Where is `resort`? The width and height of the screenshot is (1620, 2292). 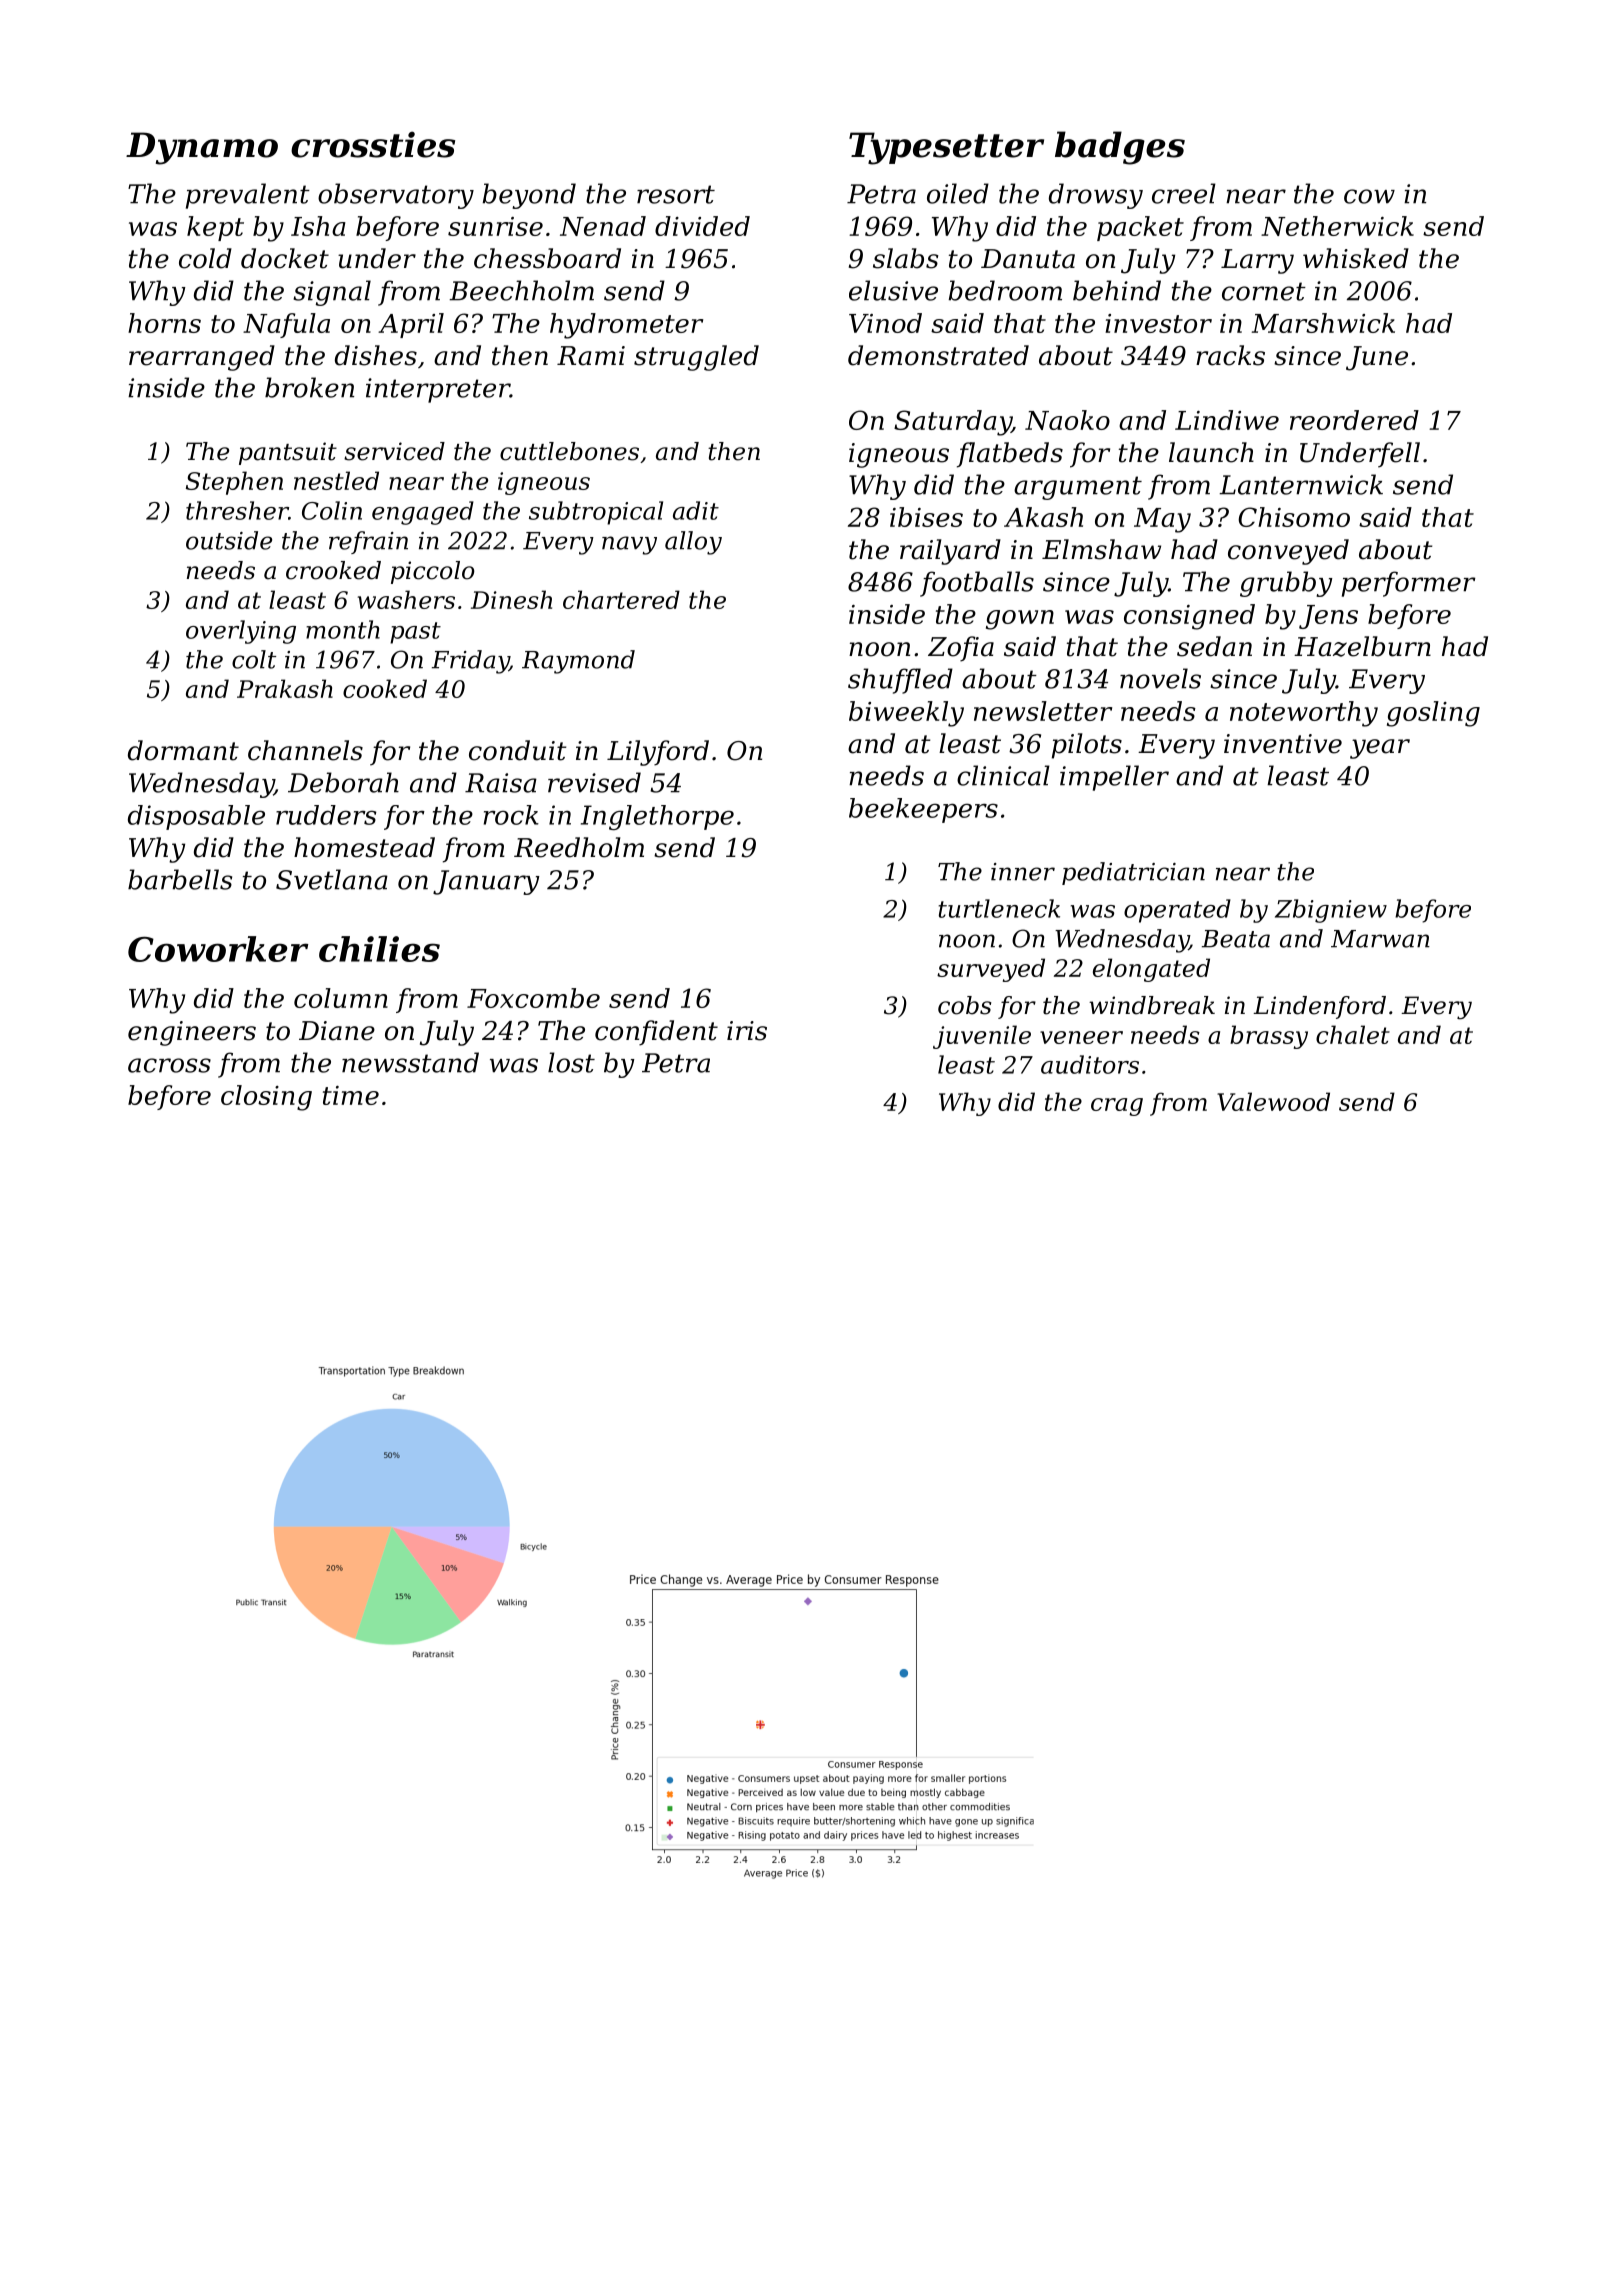 resort is located at coordinates (676, 194).
